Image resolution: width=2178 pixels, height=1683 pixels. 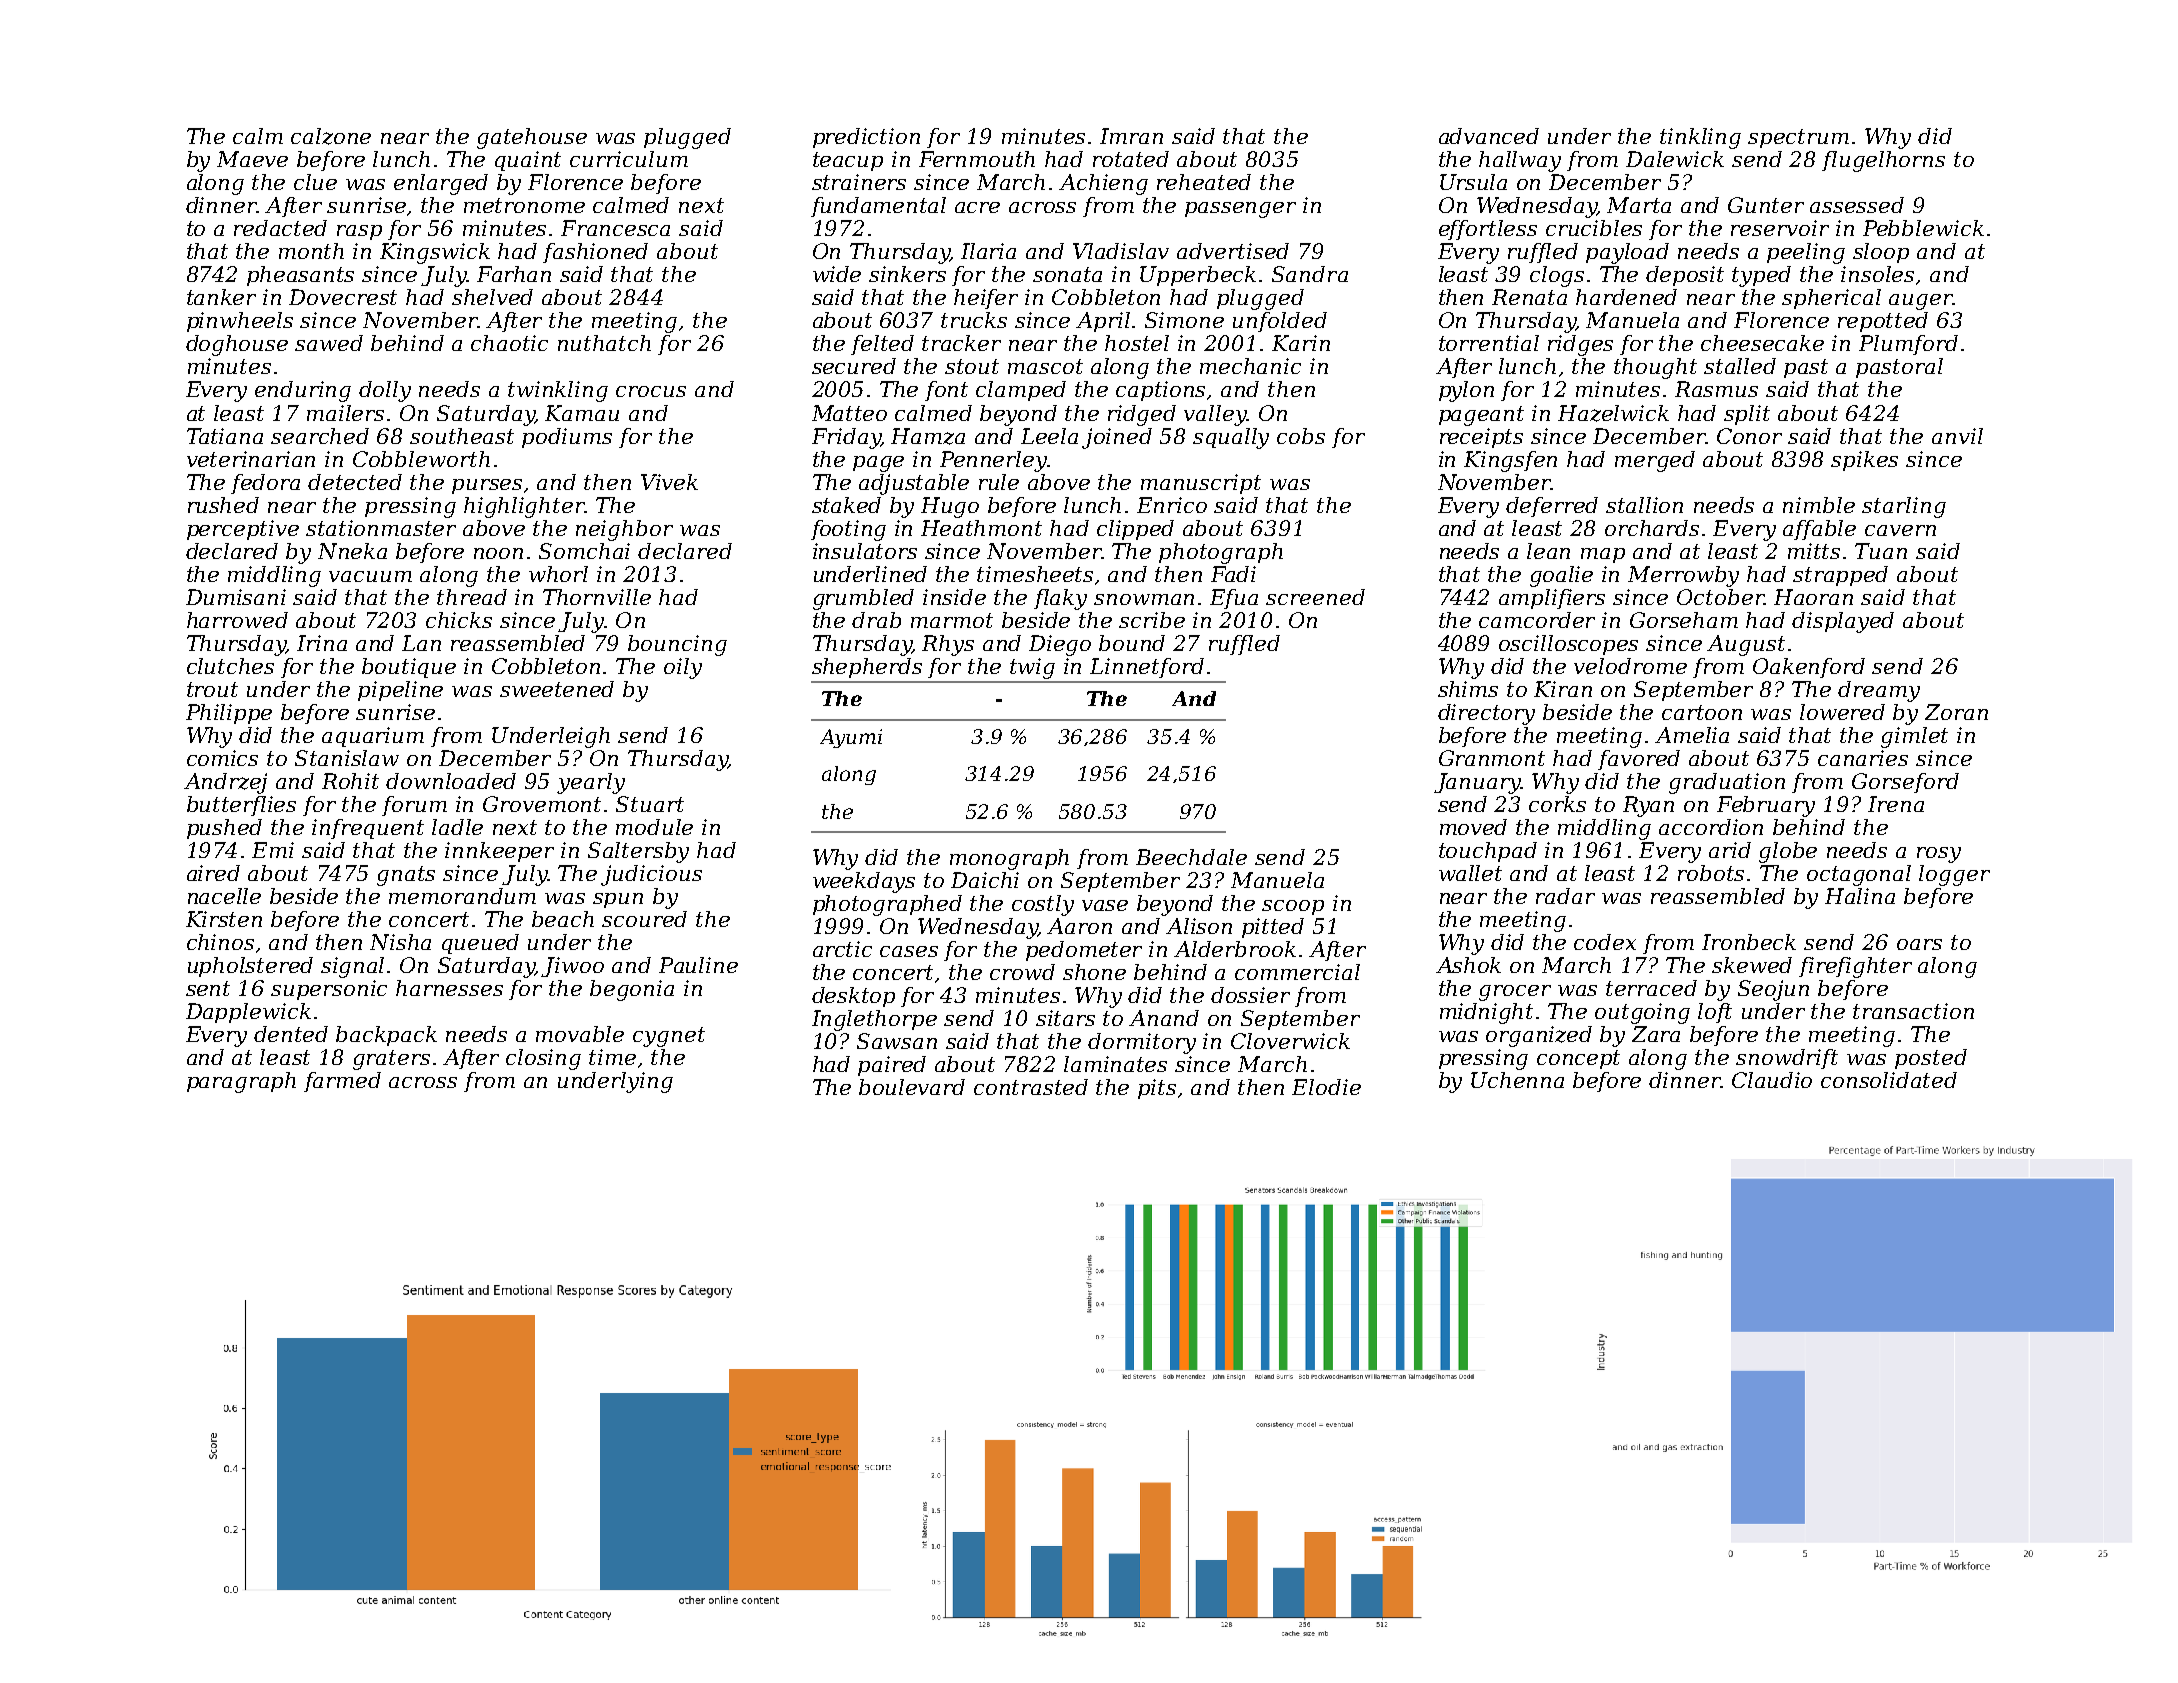 I want to click on enlarged, so click(x=441, y=184).
